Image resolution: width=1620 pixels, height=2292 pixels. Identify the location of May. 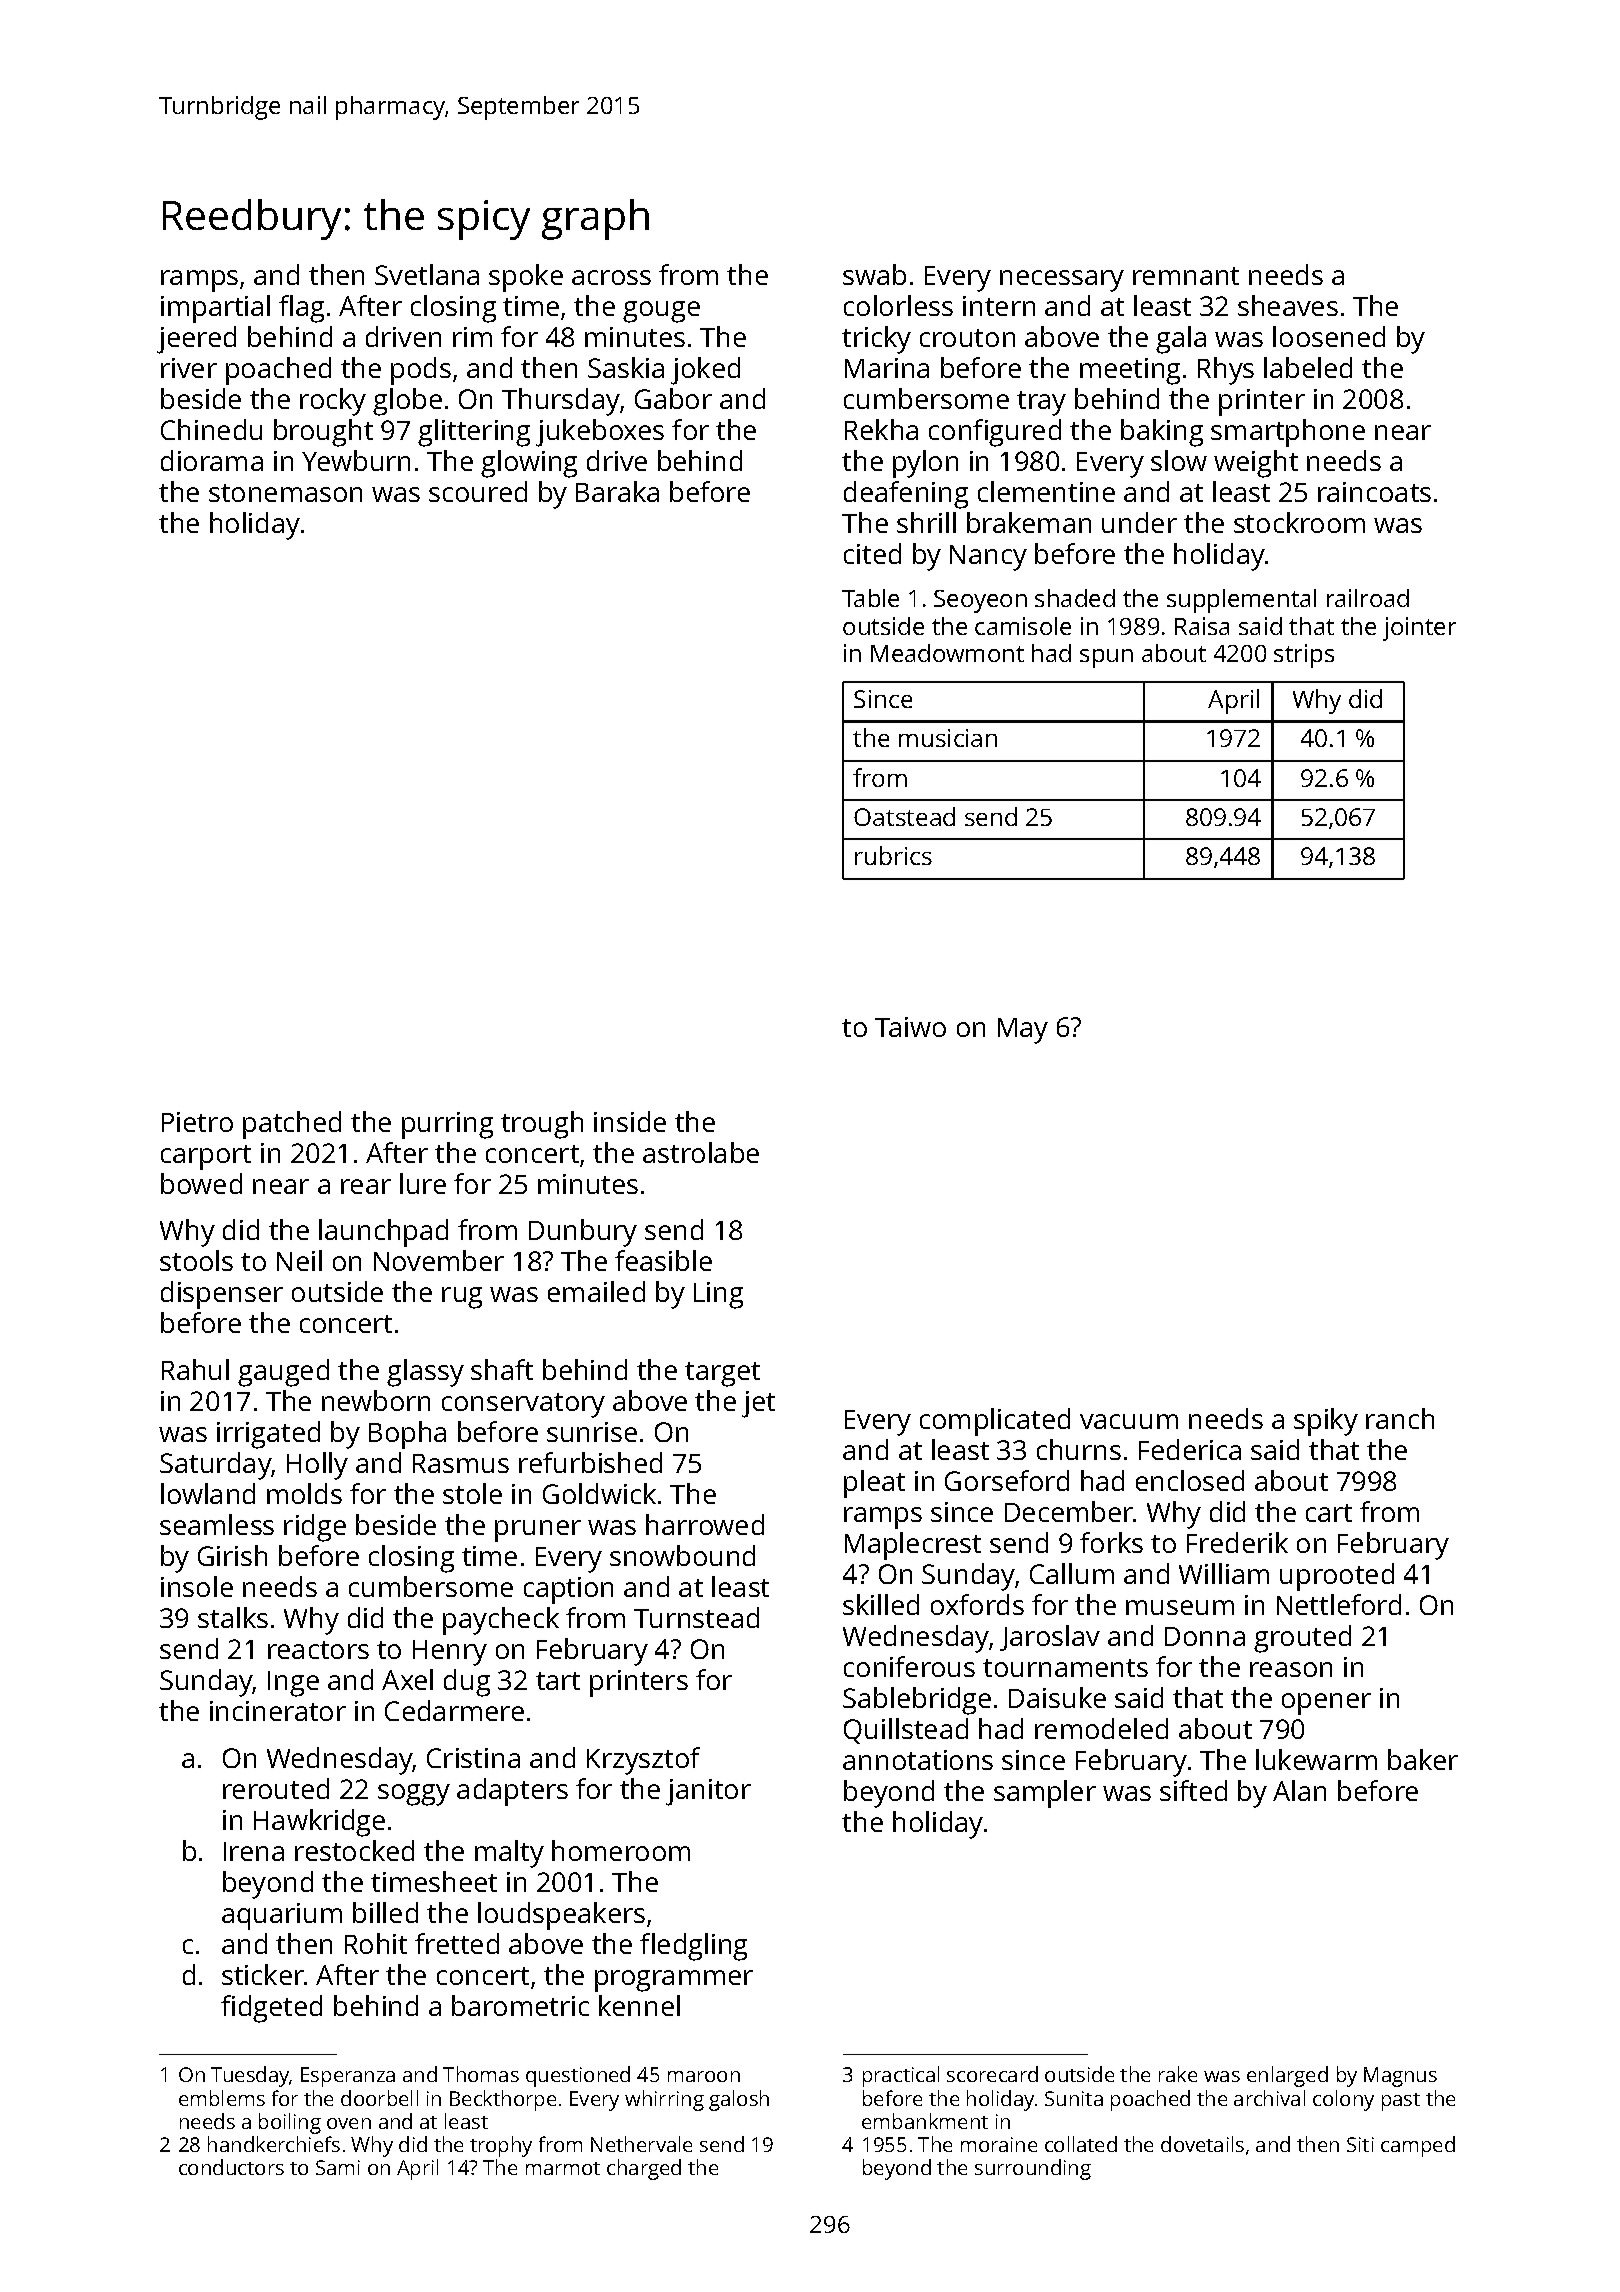
(1023, 1031).
